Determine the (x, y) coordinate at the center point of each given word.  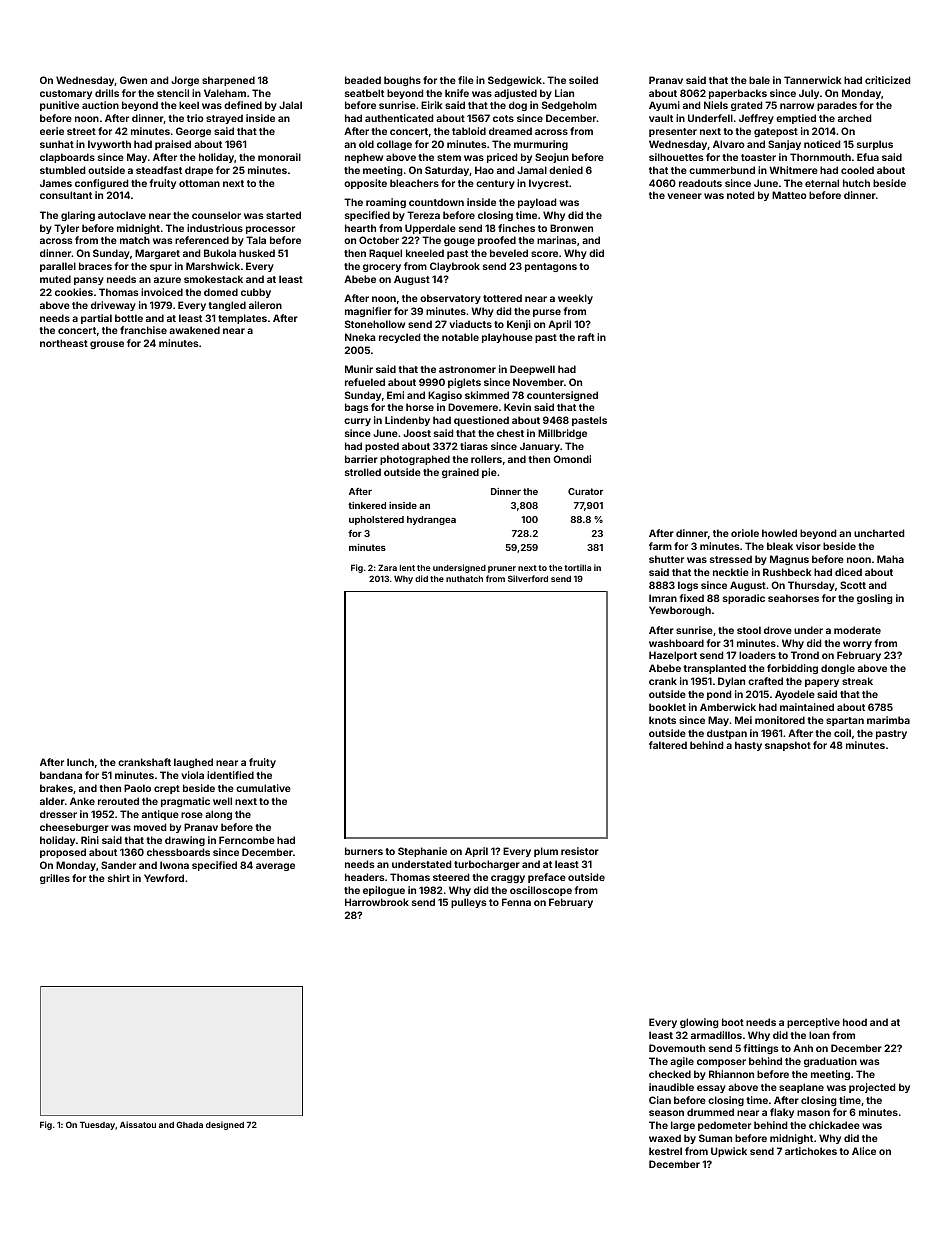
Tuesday (97, 1125)
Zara (387, 567)
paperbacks (738, 94)
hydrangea (431, 520)
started (283, 215)
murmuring (541, 145)
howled (779, 533)
